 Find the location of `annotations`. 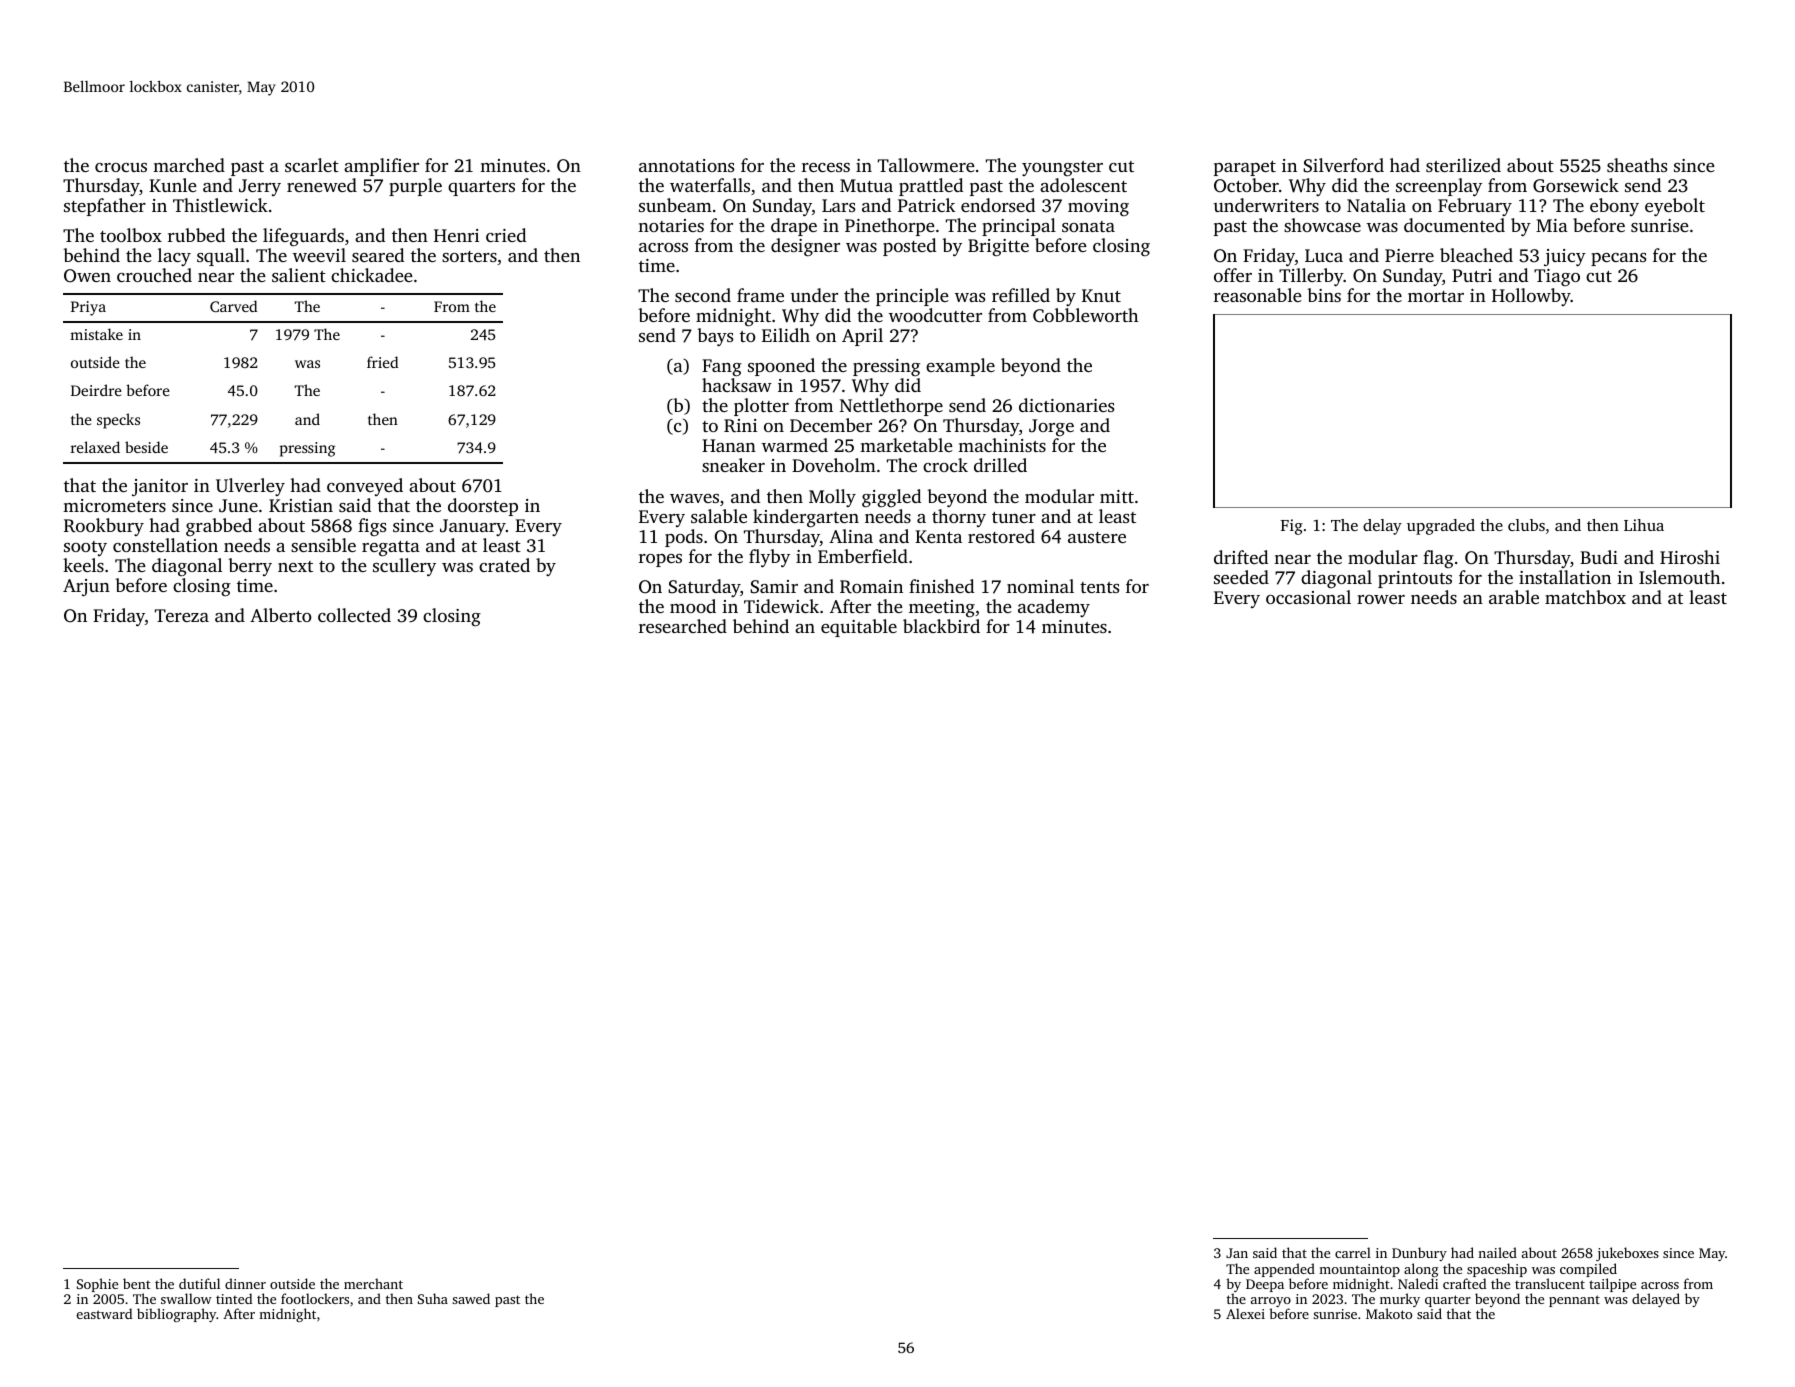

annotations is located at coordinates (686, 165).
